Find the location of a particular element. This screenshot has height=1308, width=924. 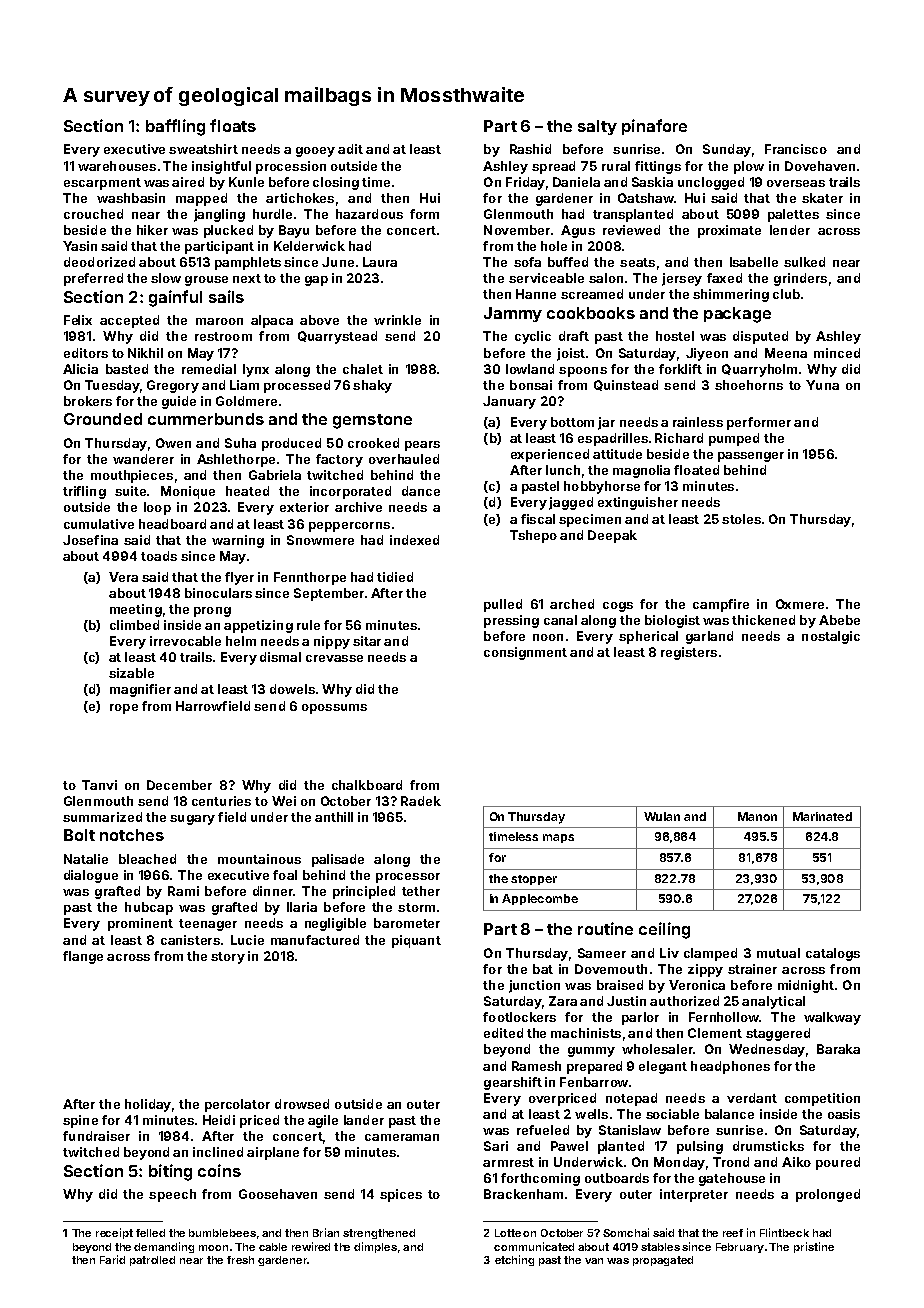

hazardous is located at coordinates (369, 214).
